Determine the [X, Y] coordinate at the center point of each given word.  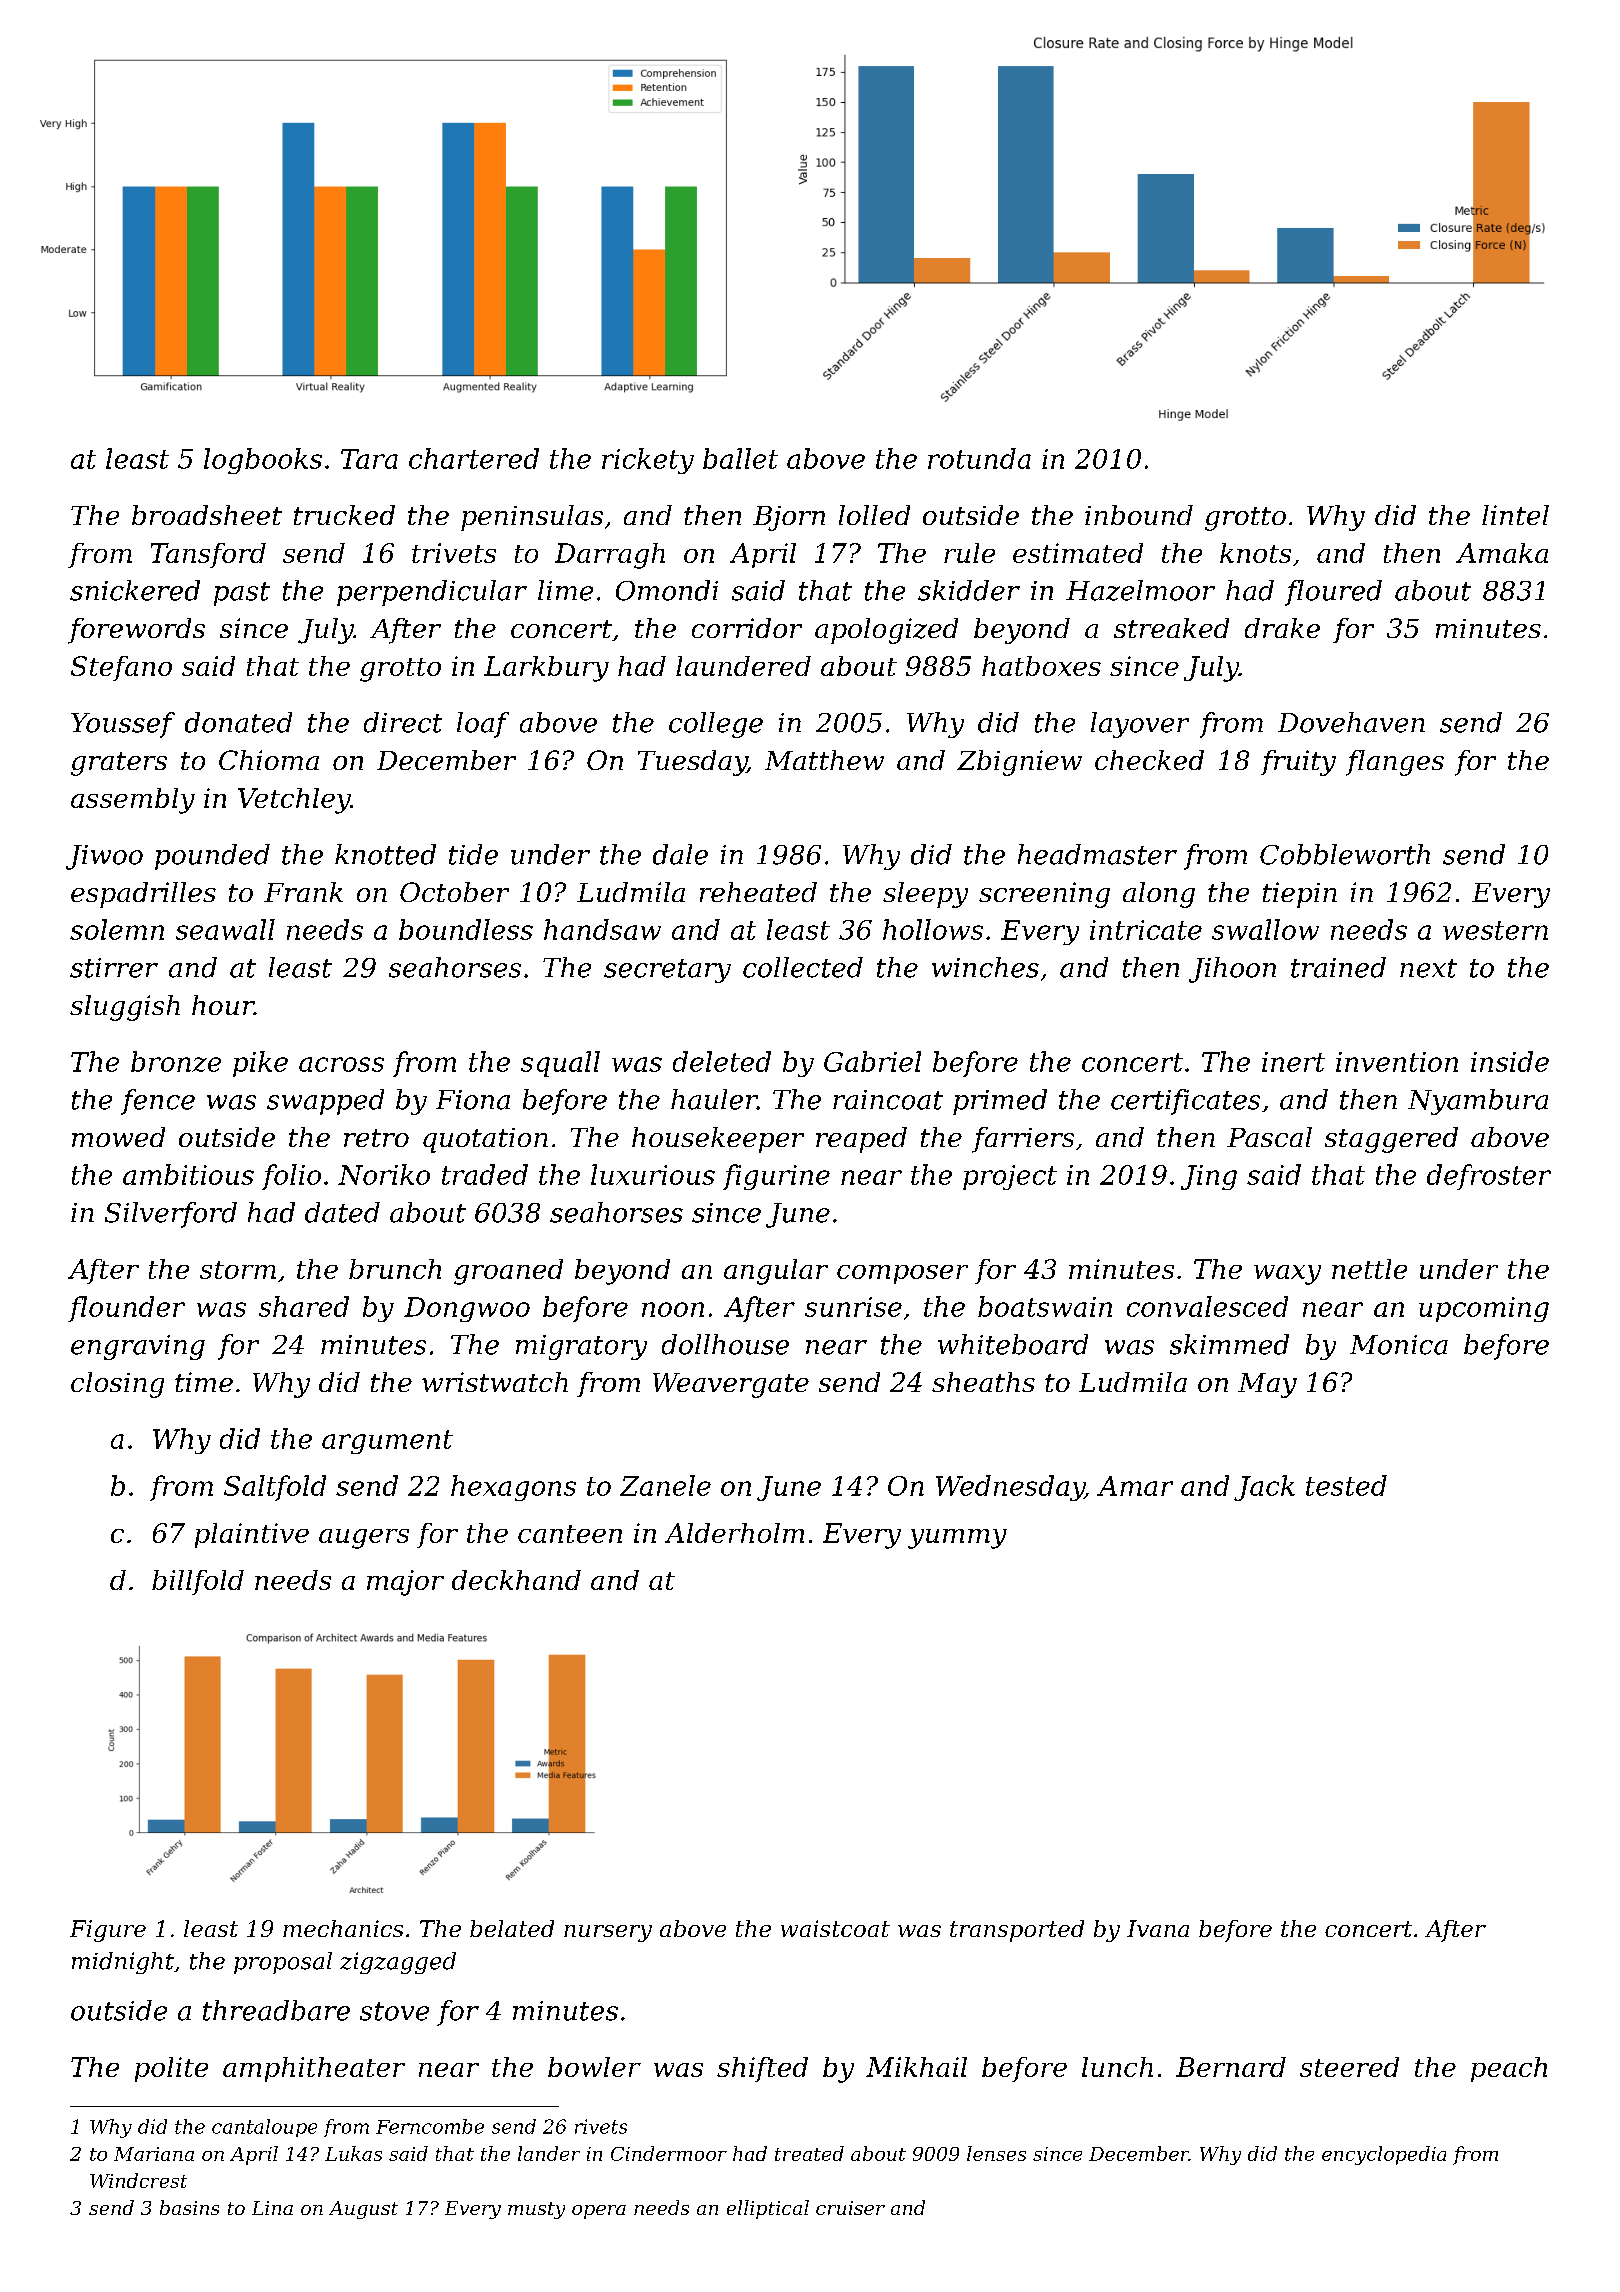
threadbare [276, 2010]
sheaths [983, 1382]
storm [238, 1270]
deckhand [516, 1580]
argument [387, 1442]
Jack [1264, 1488]
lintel [1515, 515]
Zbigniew [1019, 763]
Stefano [121, 668]
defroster [1489, 1177]
